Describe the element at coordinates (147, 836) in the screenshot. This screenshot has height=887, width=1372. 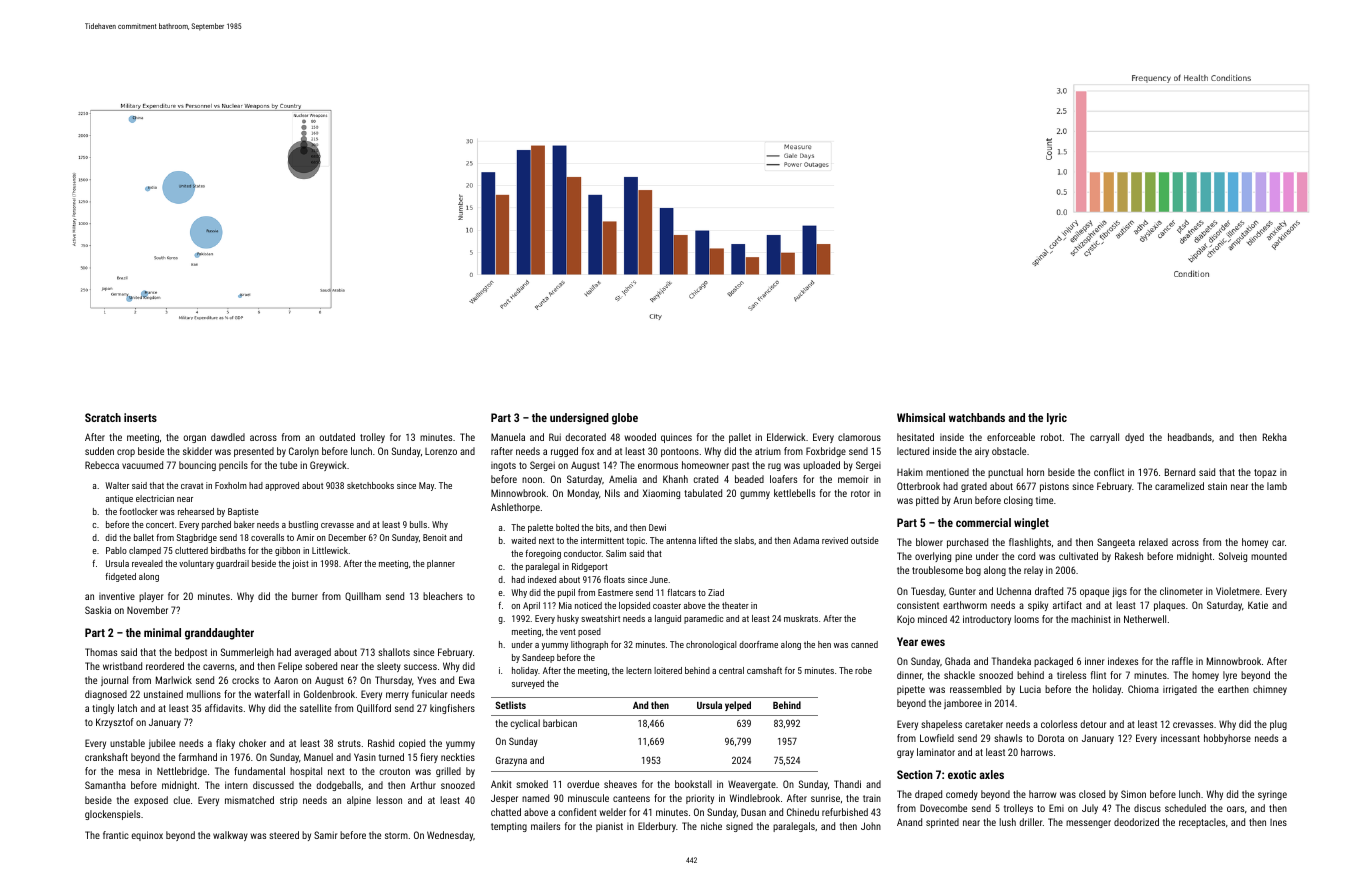
I see `equinox` at that location.
